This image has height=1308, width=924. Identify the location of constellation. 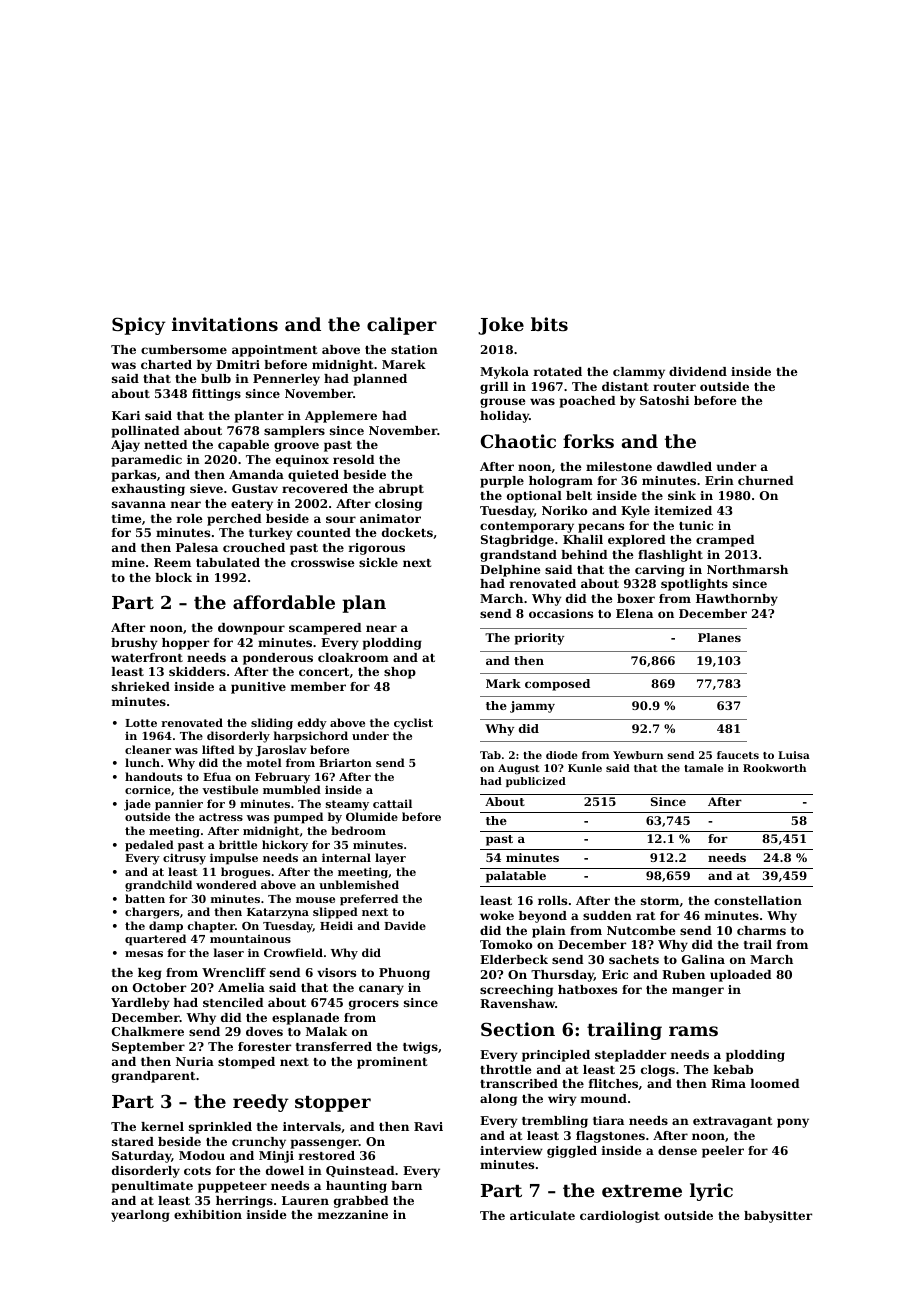
(758, 900).
